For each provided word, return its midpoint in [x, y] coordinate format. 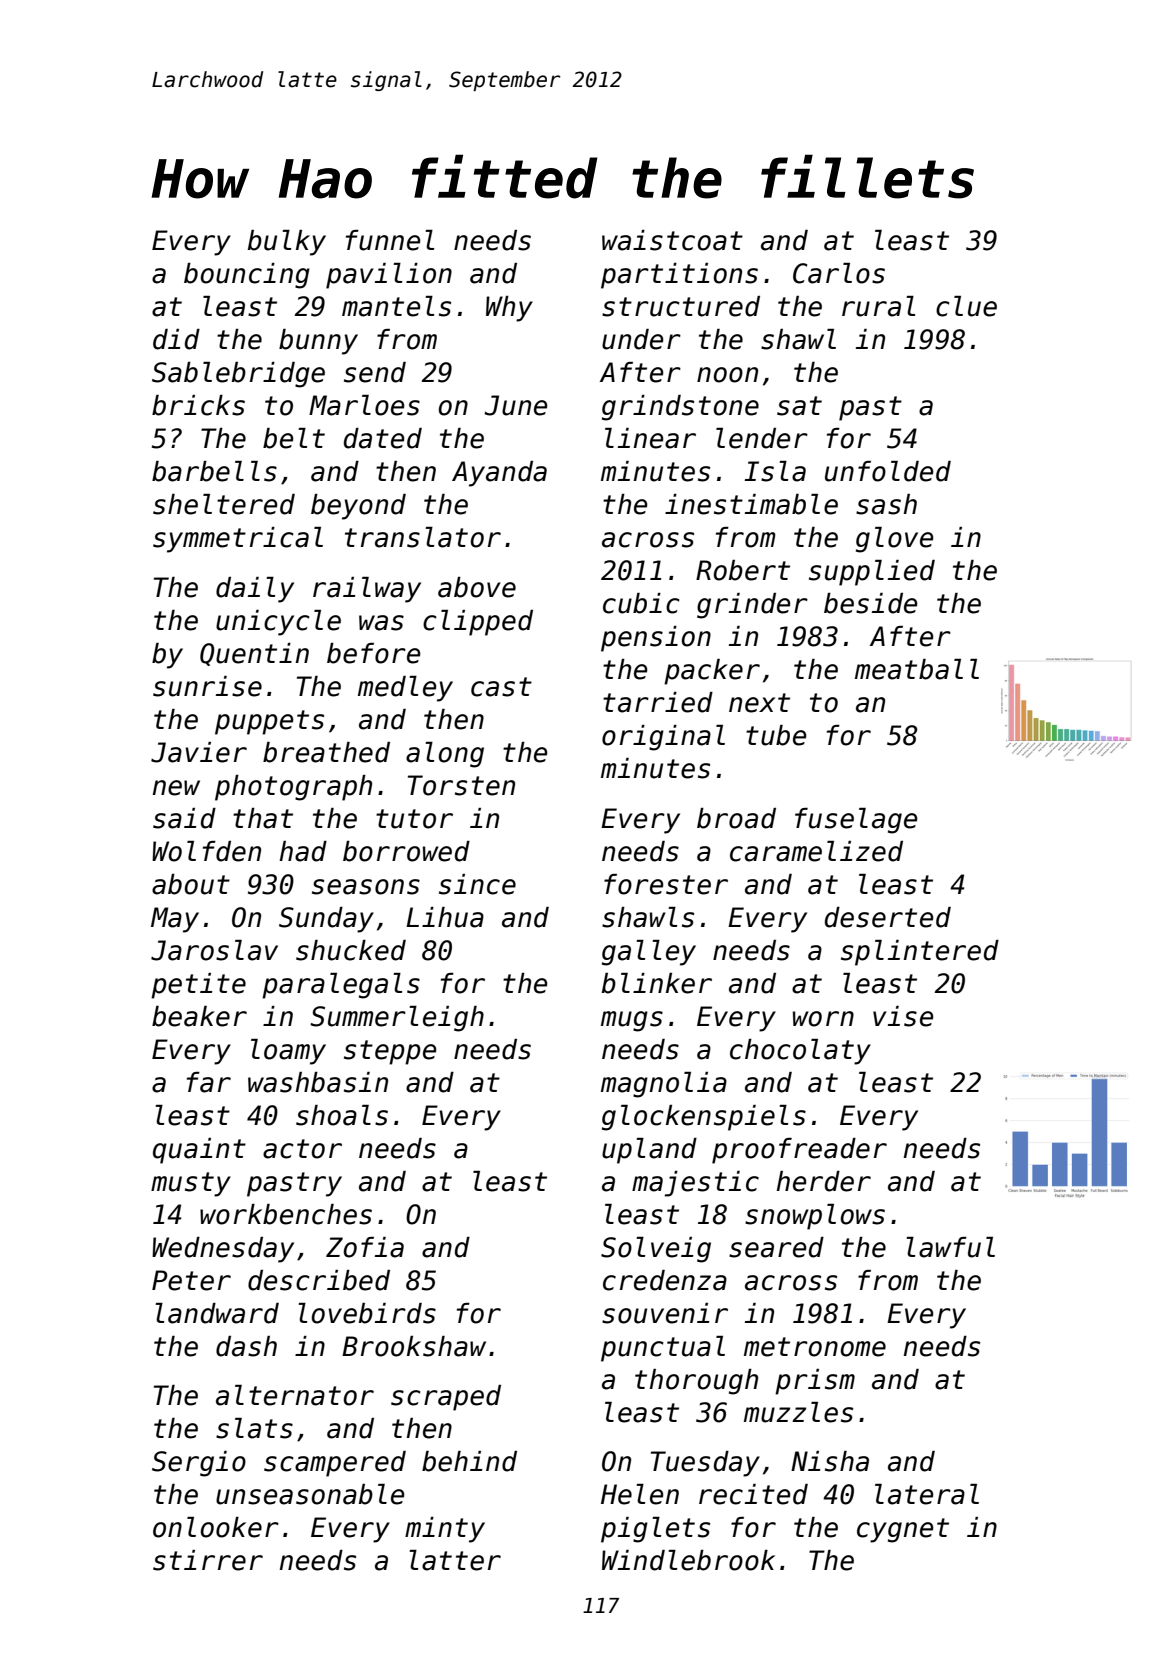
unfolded [888, 471]
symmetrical [238, 540]
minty [445, 1530]
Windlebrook [688, 1560]
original [663, 738]
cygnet [903, 1530]
